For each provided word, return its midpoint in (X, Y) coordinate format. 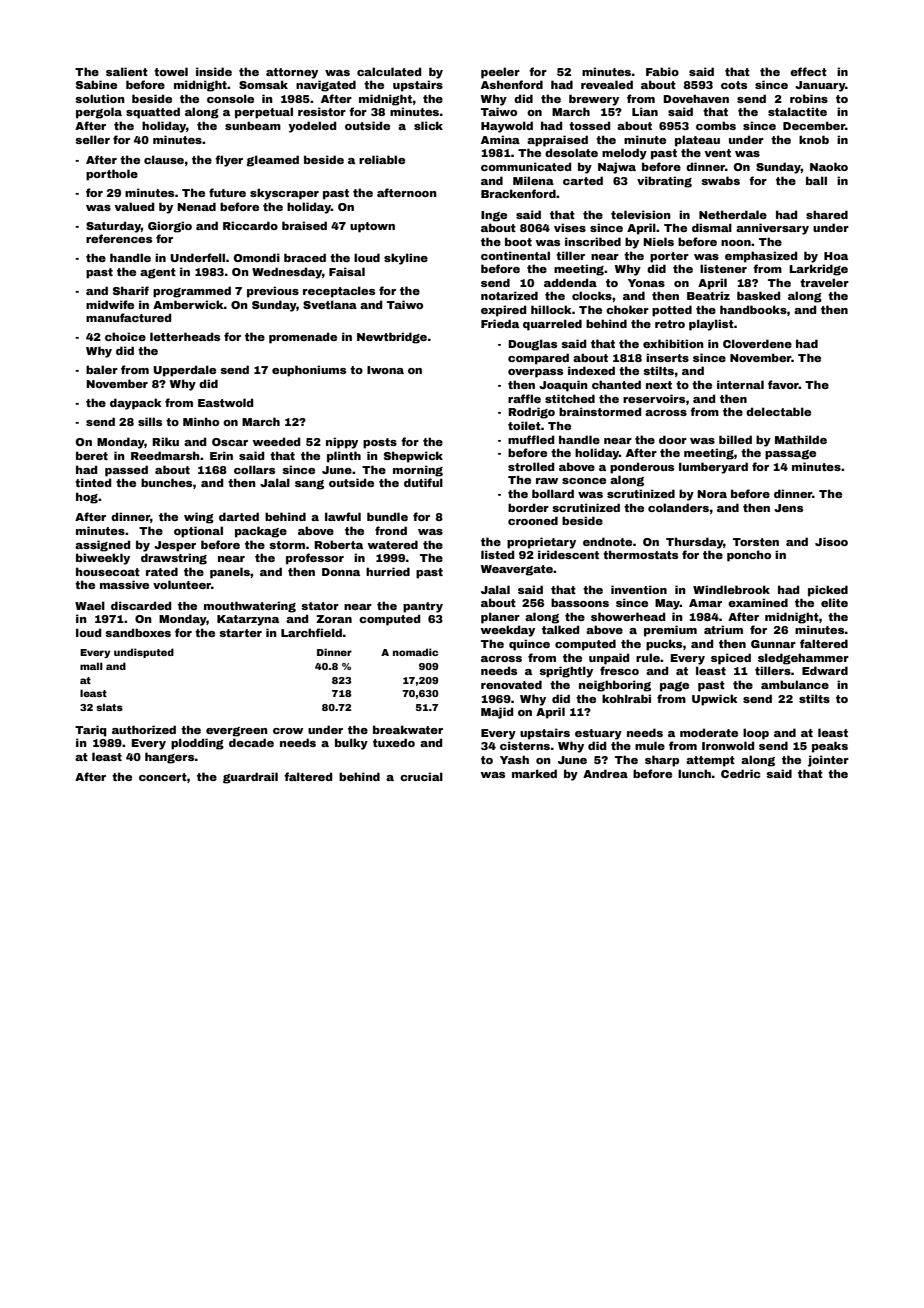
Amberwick (188, 304)
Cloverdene (757, 343)
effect (808, 71)
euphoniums (309, 371)
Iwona (385, 370)
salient (127, 71)
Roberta (338, 544)
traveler (824, 282)
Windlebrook (731, 589)
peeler (500, 73)
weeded (276, 441)
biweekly (103, 559)
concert (163, 777)
